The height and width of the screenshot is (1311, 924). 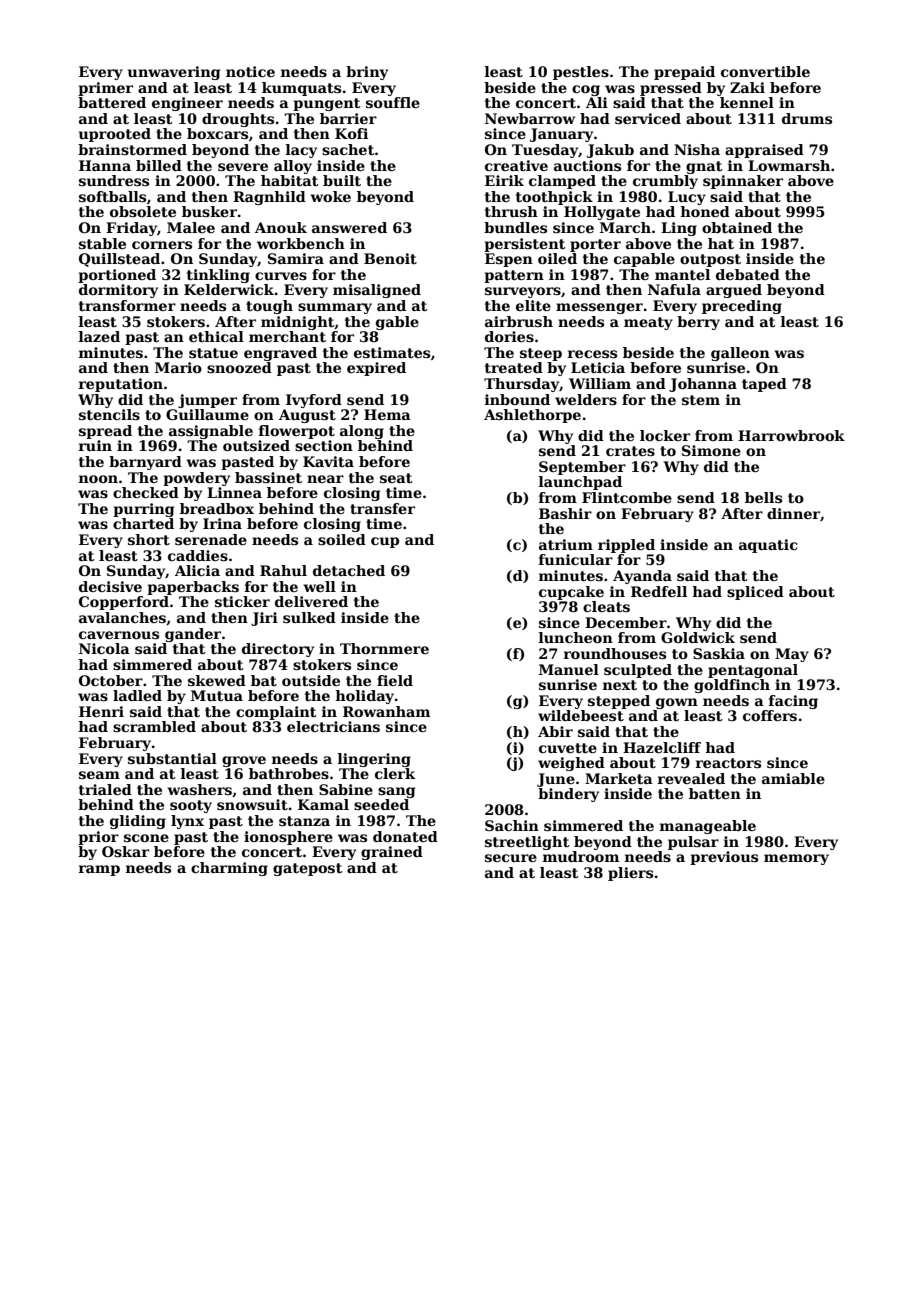 I want to click on appraised, so click(x=764, y=151).
